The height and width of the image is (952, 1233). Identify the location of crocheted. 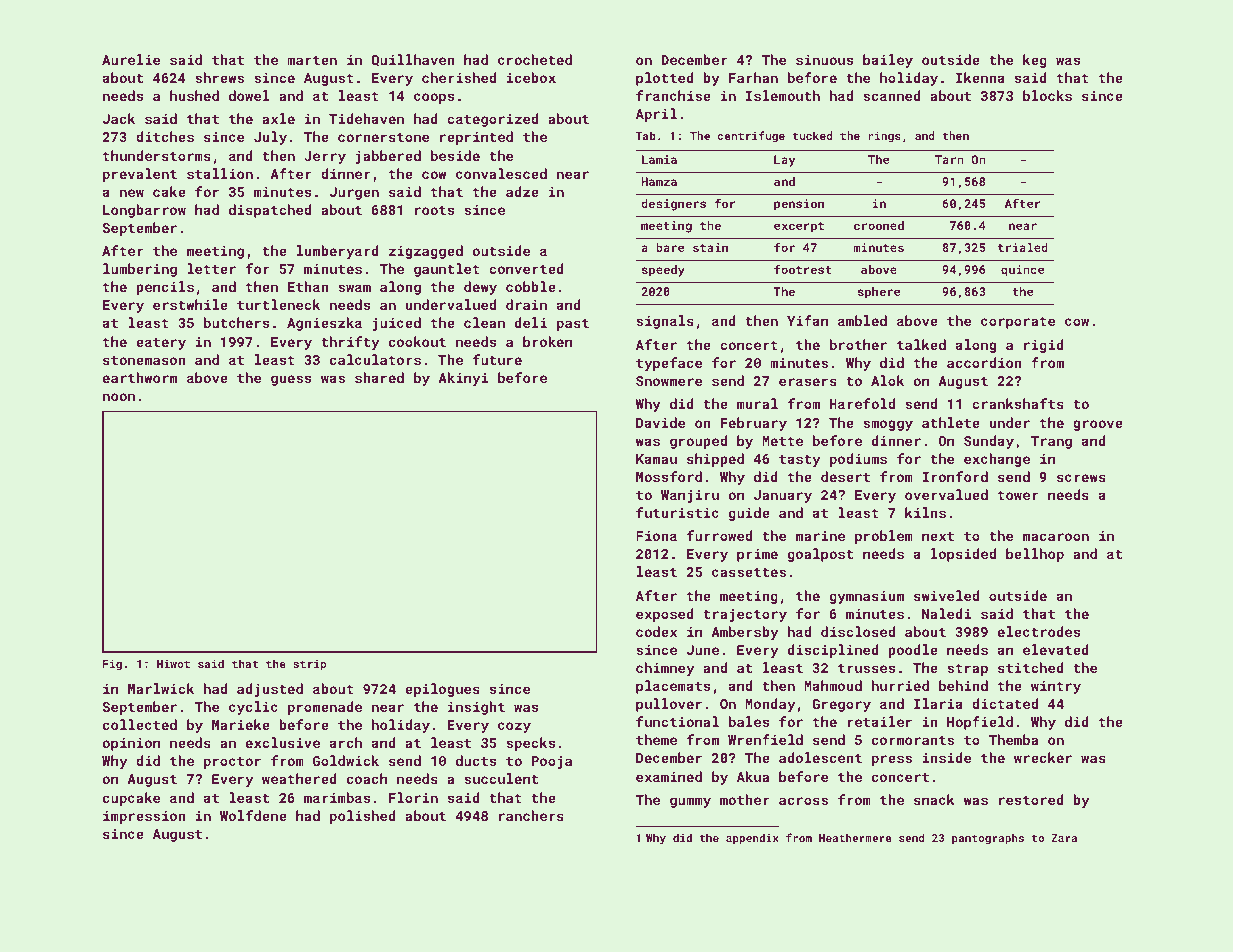
(535, 59).
